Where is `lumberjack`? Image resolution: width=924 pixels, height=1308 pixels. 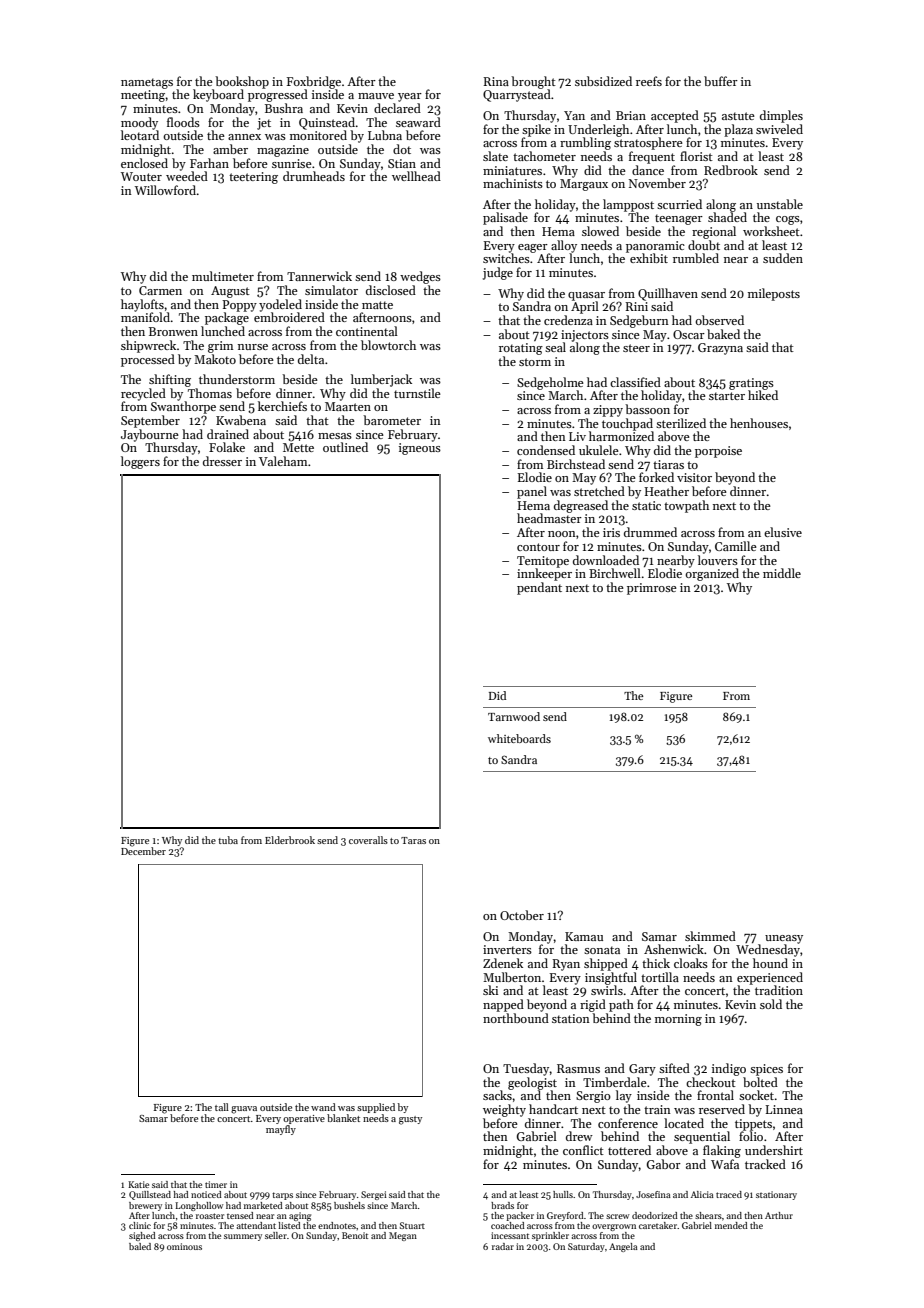 lumberjack is located at coordinates (381, 380).
